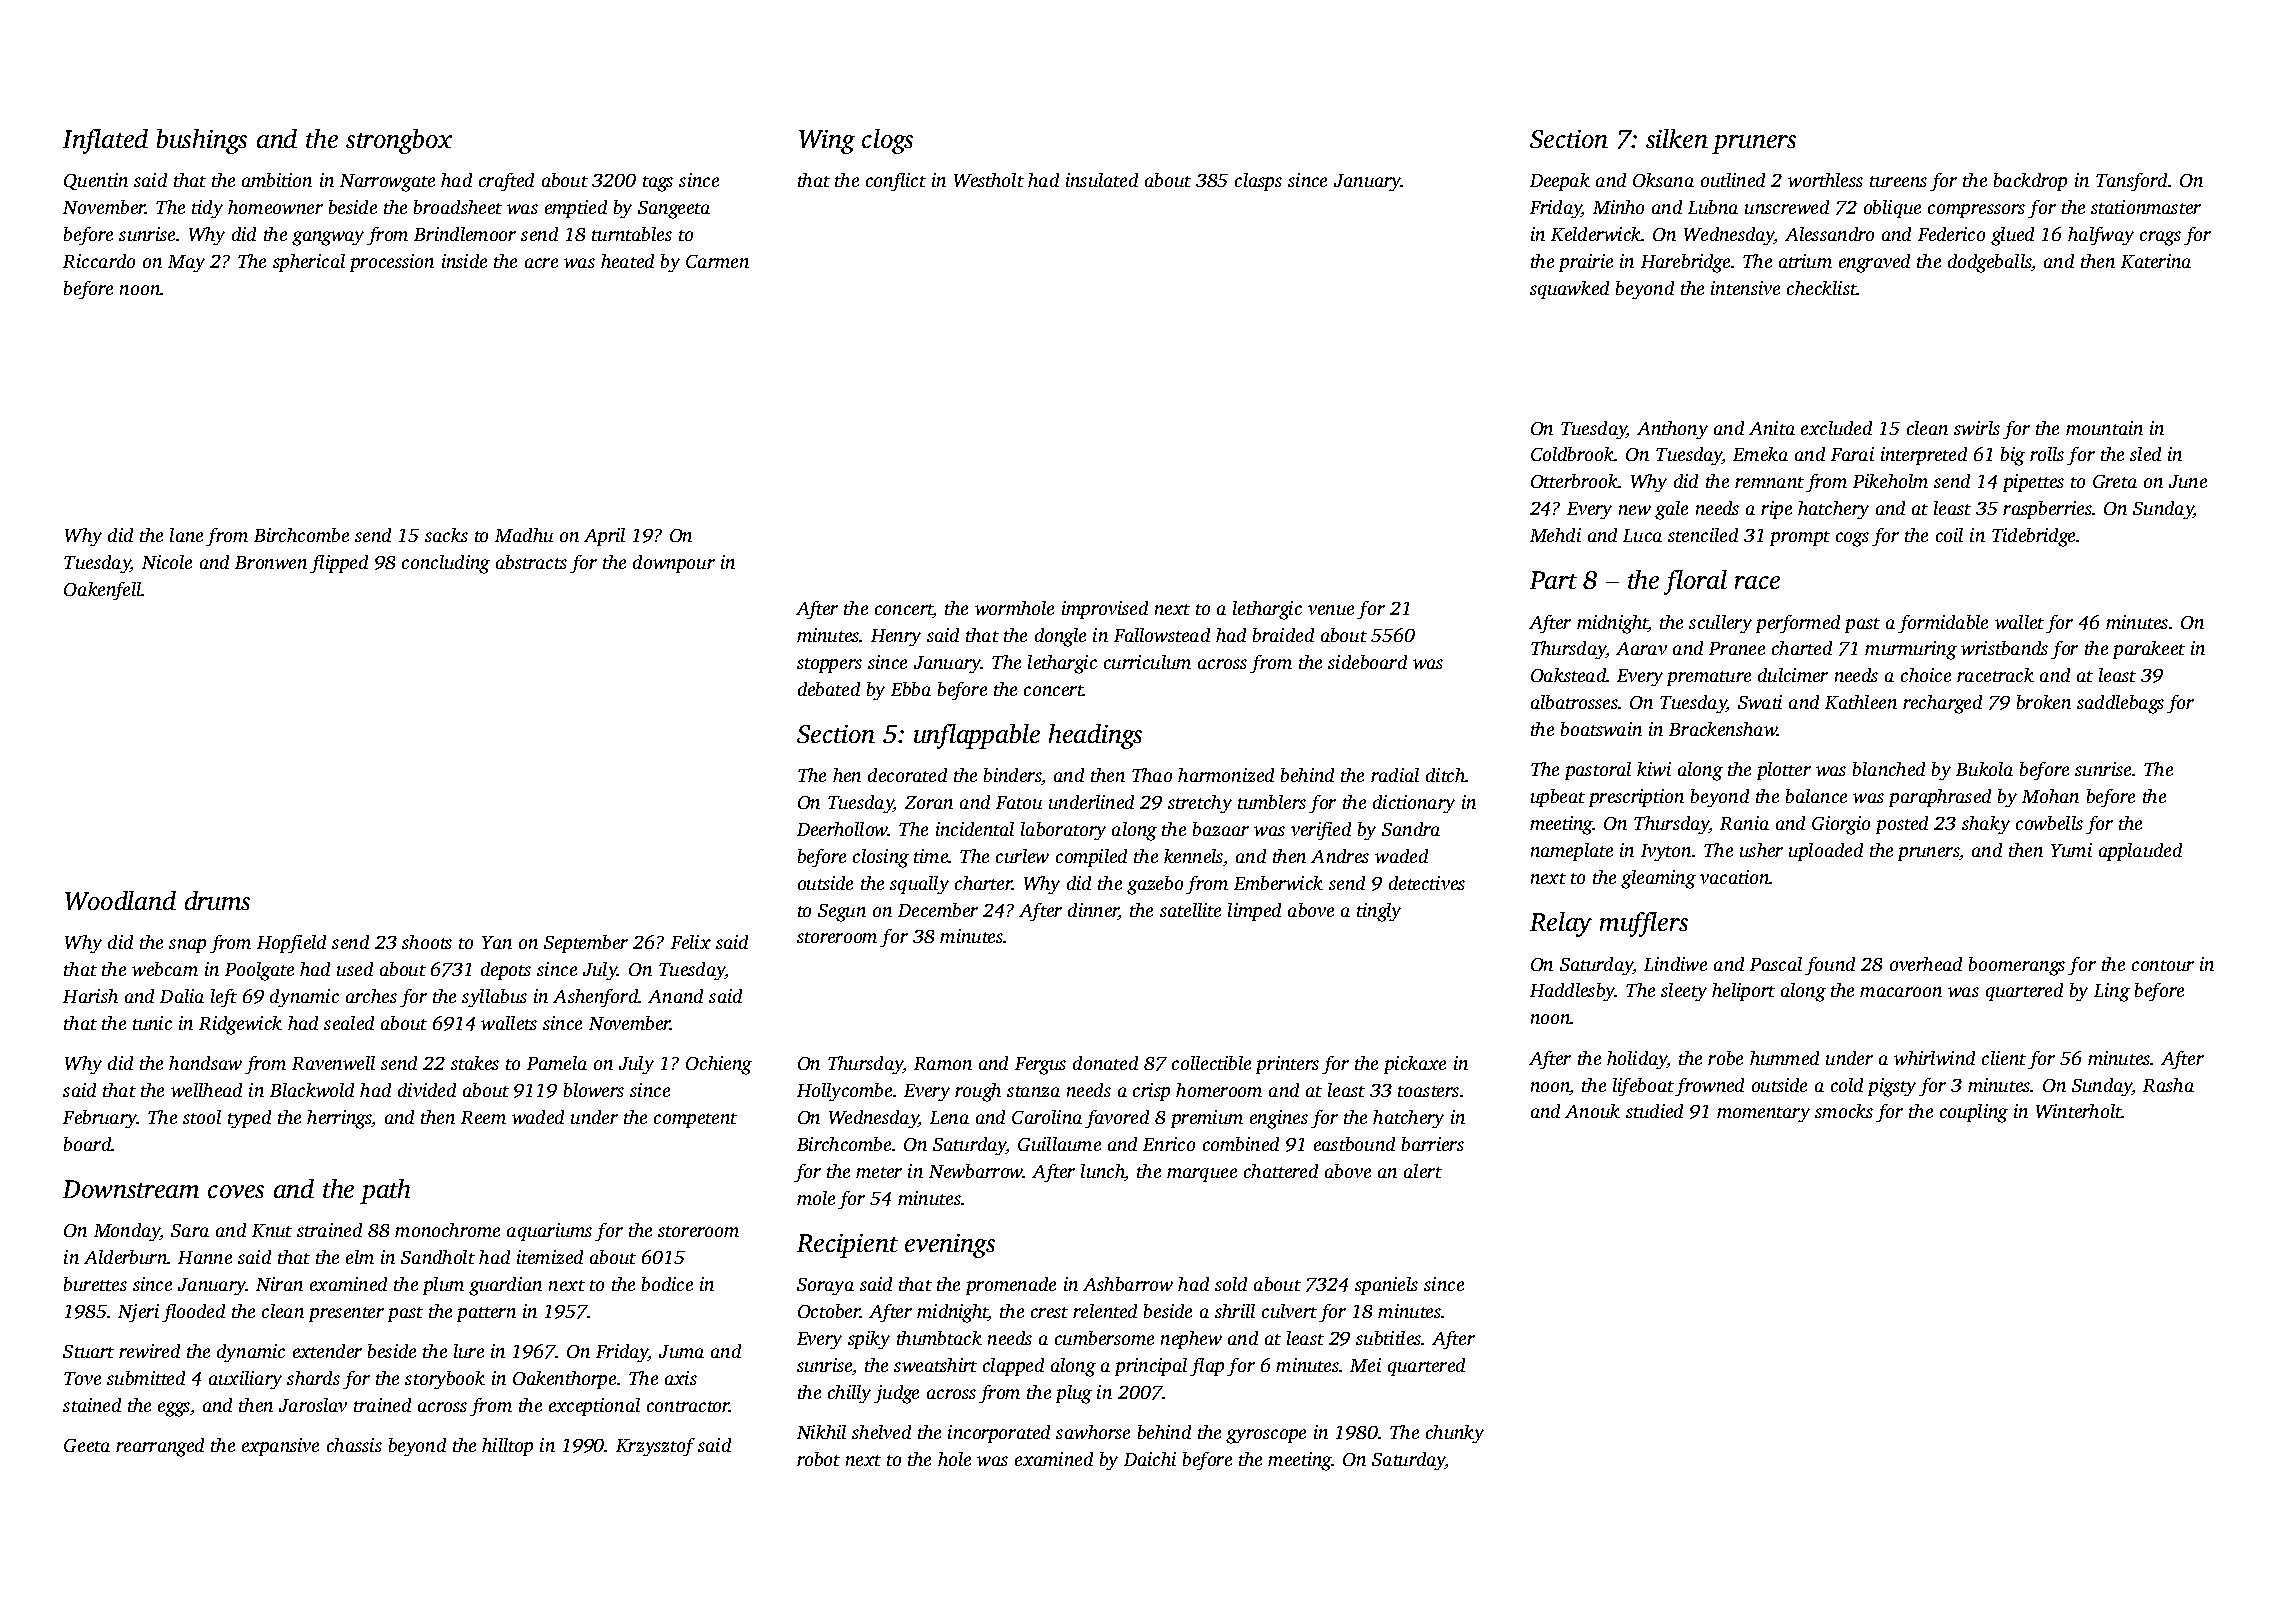 The width and height of the screenshot is (2282, 1613). Describe the element at coordinates (2049, 823) in the screenshot. I see `cowbells` at that location.
